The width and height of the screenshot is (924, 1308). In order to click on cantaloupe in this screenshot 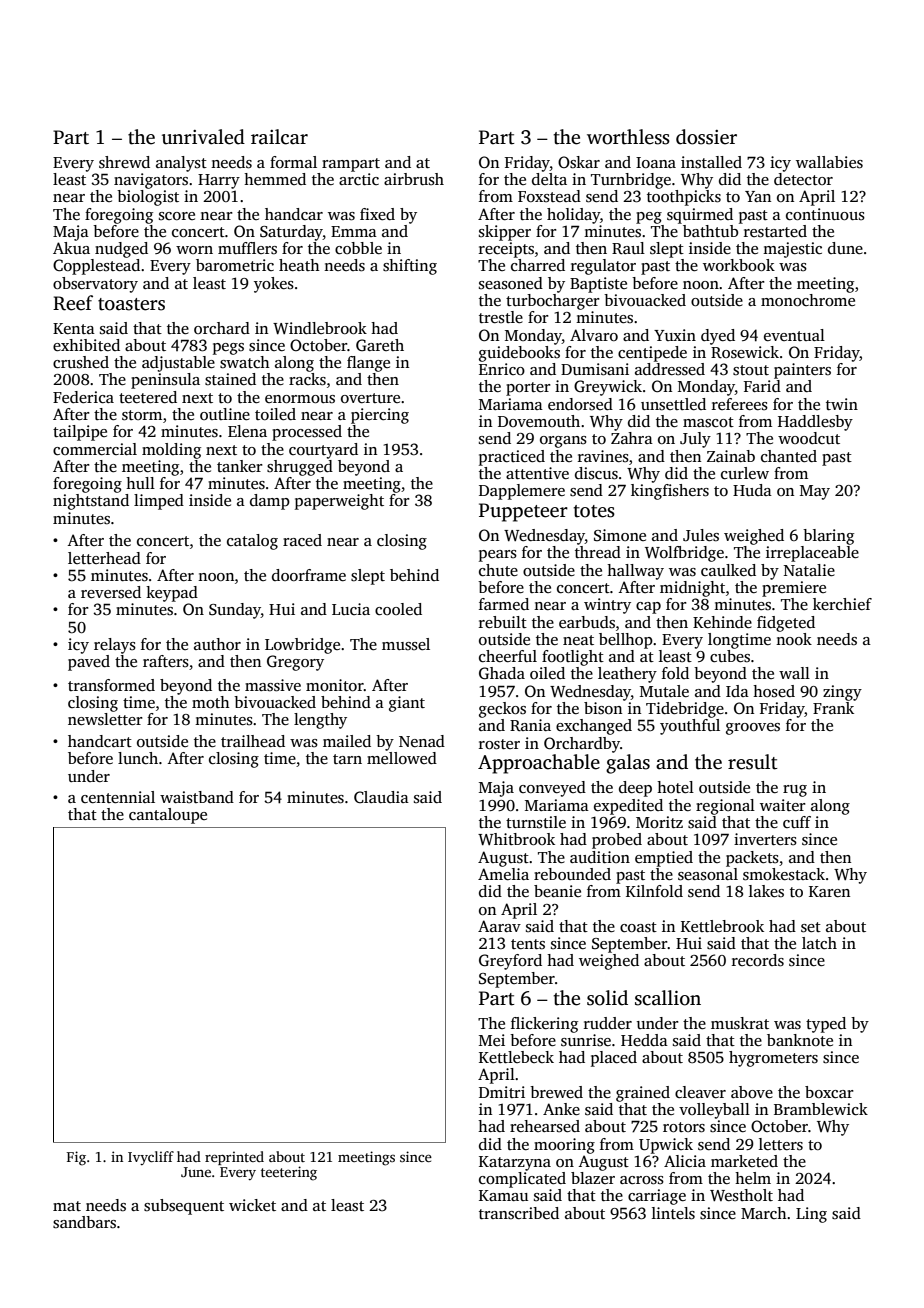, I will do `click(168, 816)`.
